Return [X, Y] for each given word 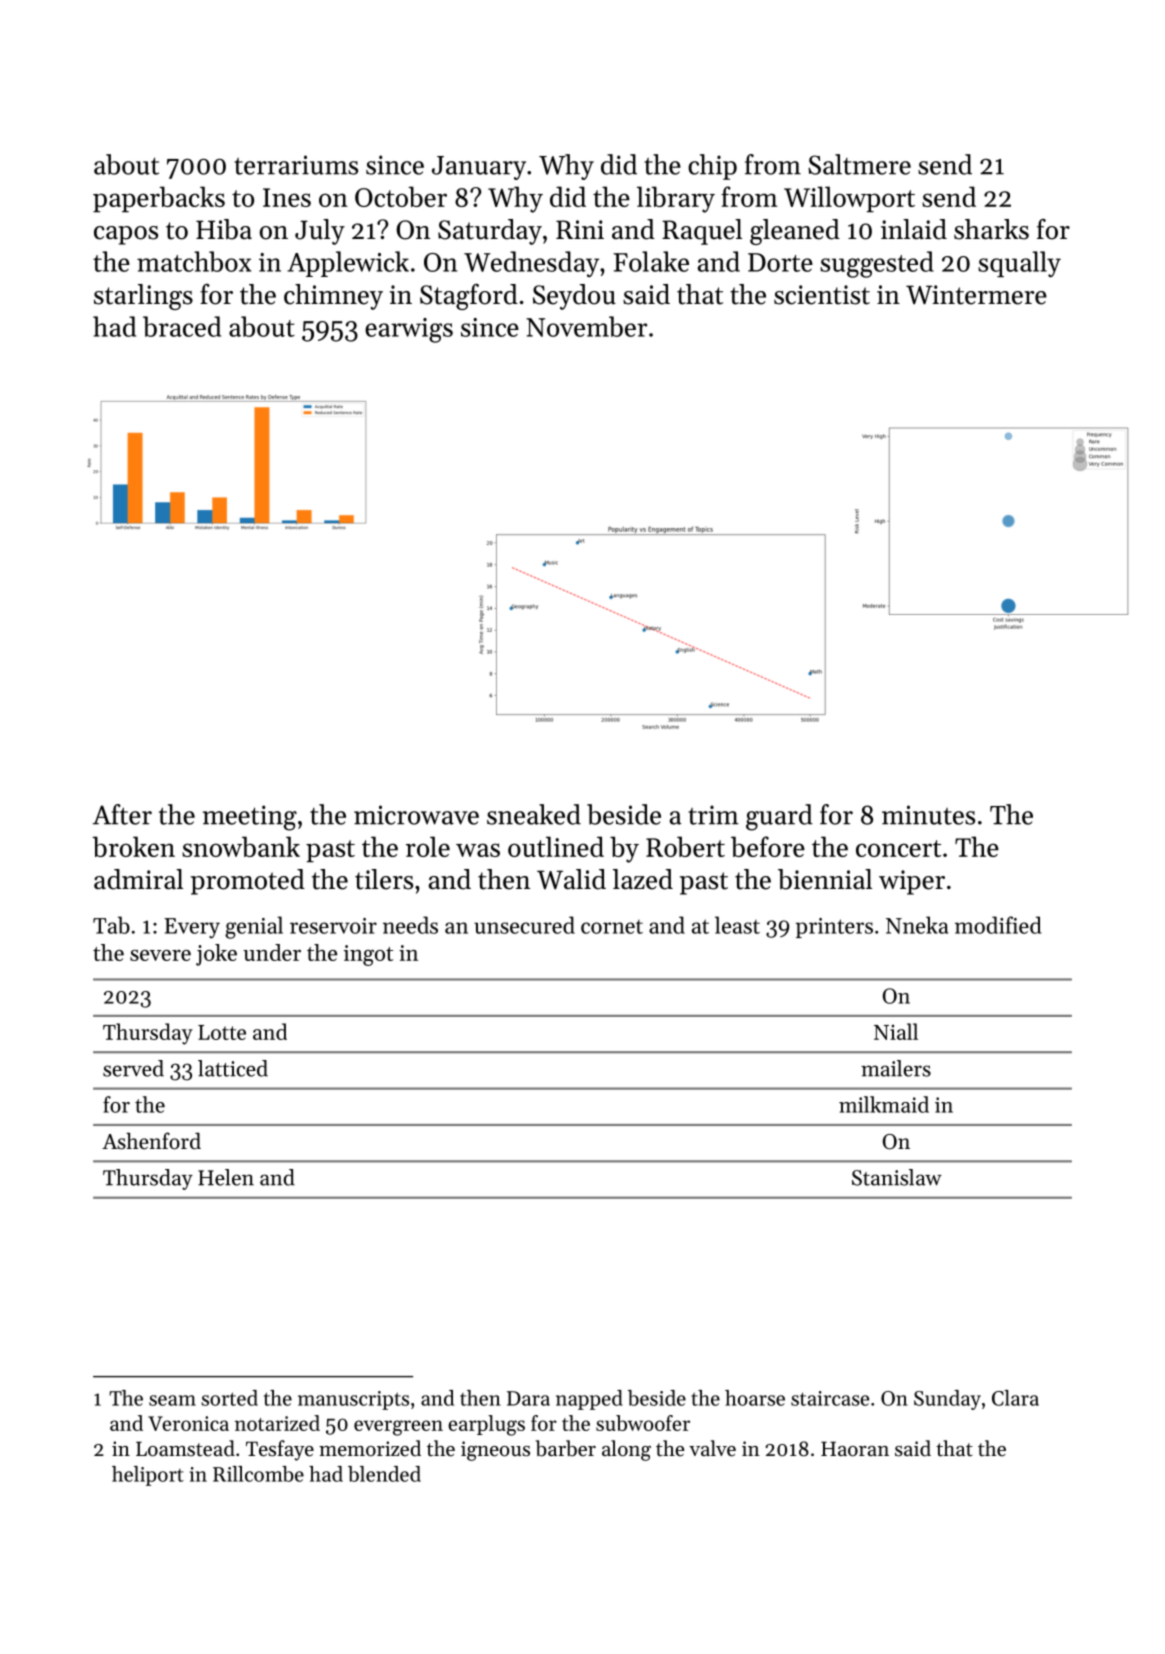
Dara [528, 1398]
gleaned [795, 232]
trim [713, 815]
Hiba [224, 229]
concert [898, 848]
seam [172, 1400]
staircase [830, 1398]
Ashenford [151, 1141]
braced [182, 326]
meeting [250, 818]
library [676, 199]
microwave [416, 815]
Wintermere [976, 295]
